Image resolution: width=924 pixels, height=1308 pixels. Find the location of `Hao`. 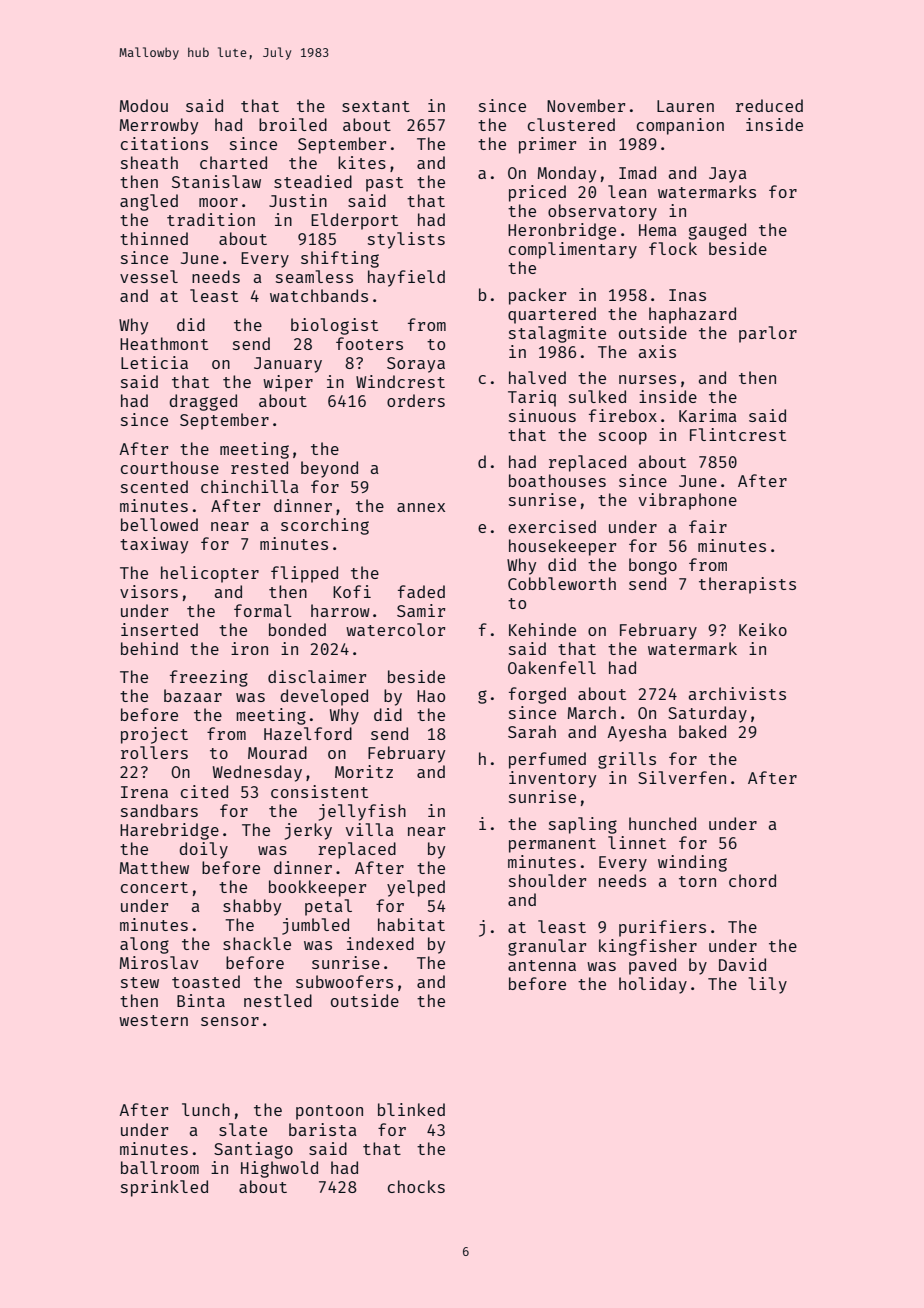

Hao is located at coordinates (431, 696).
